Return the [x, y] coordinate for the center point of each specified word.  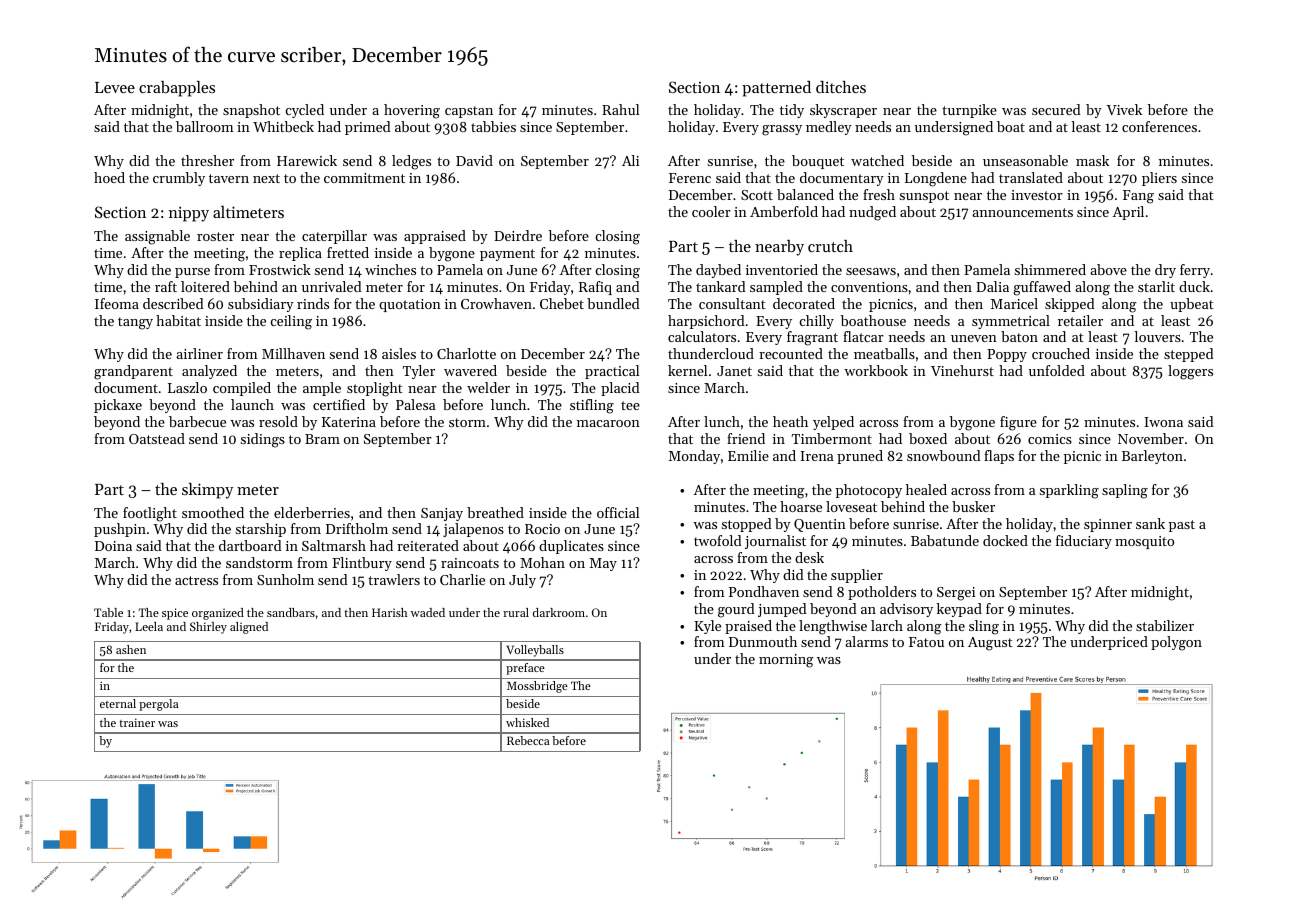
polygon [1176, 643]
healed [926, 489]
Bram [322, 439]
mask [1092, 160]
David [474, 160]
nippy [189, 214]
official [618, 512]
